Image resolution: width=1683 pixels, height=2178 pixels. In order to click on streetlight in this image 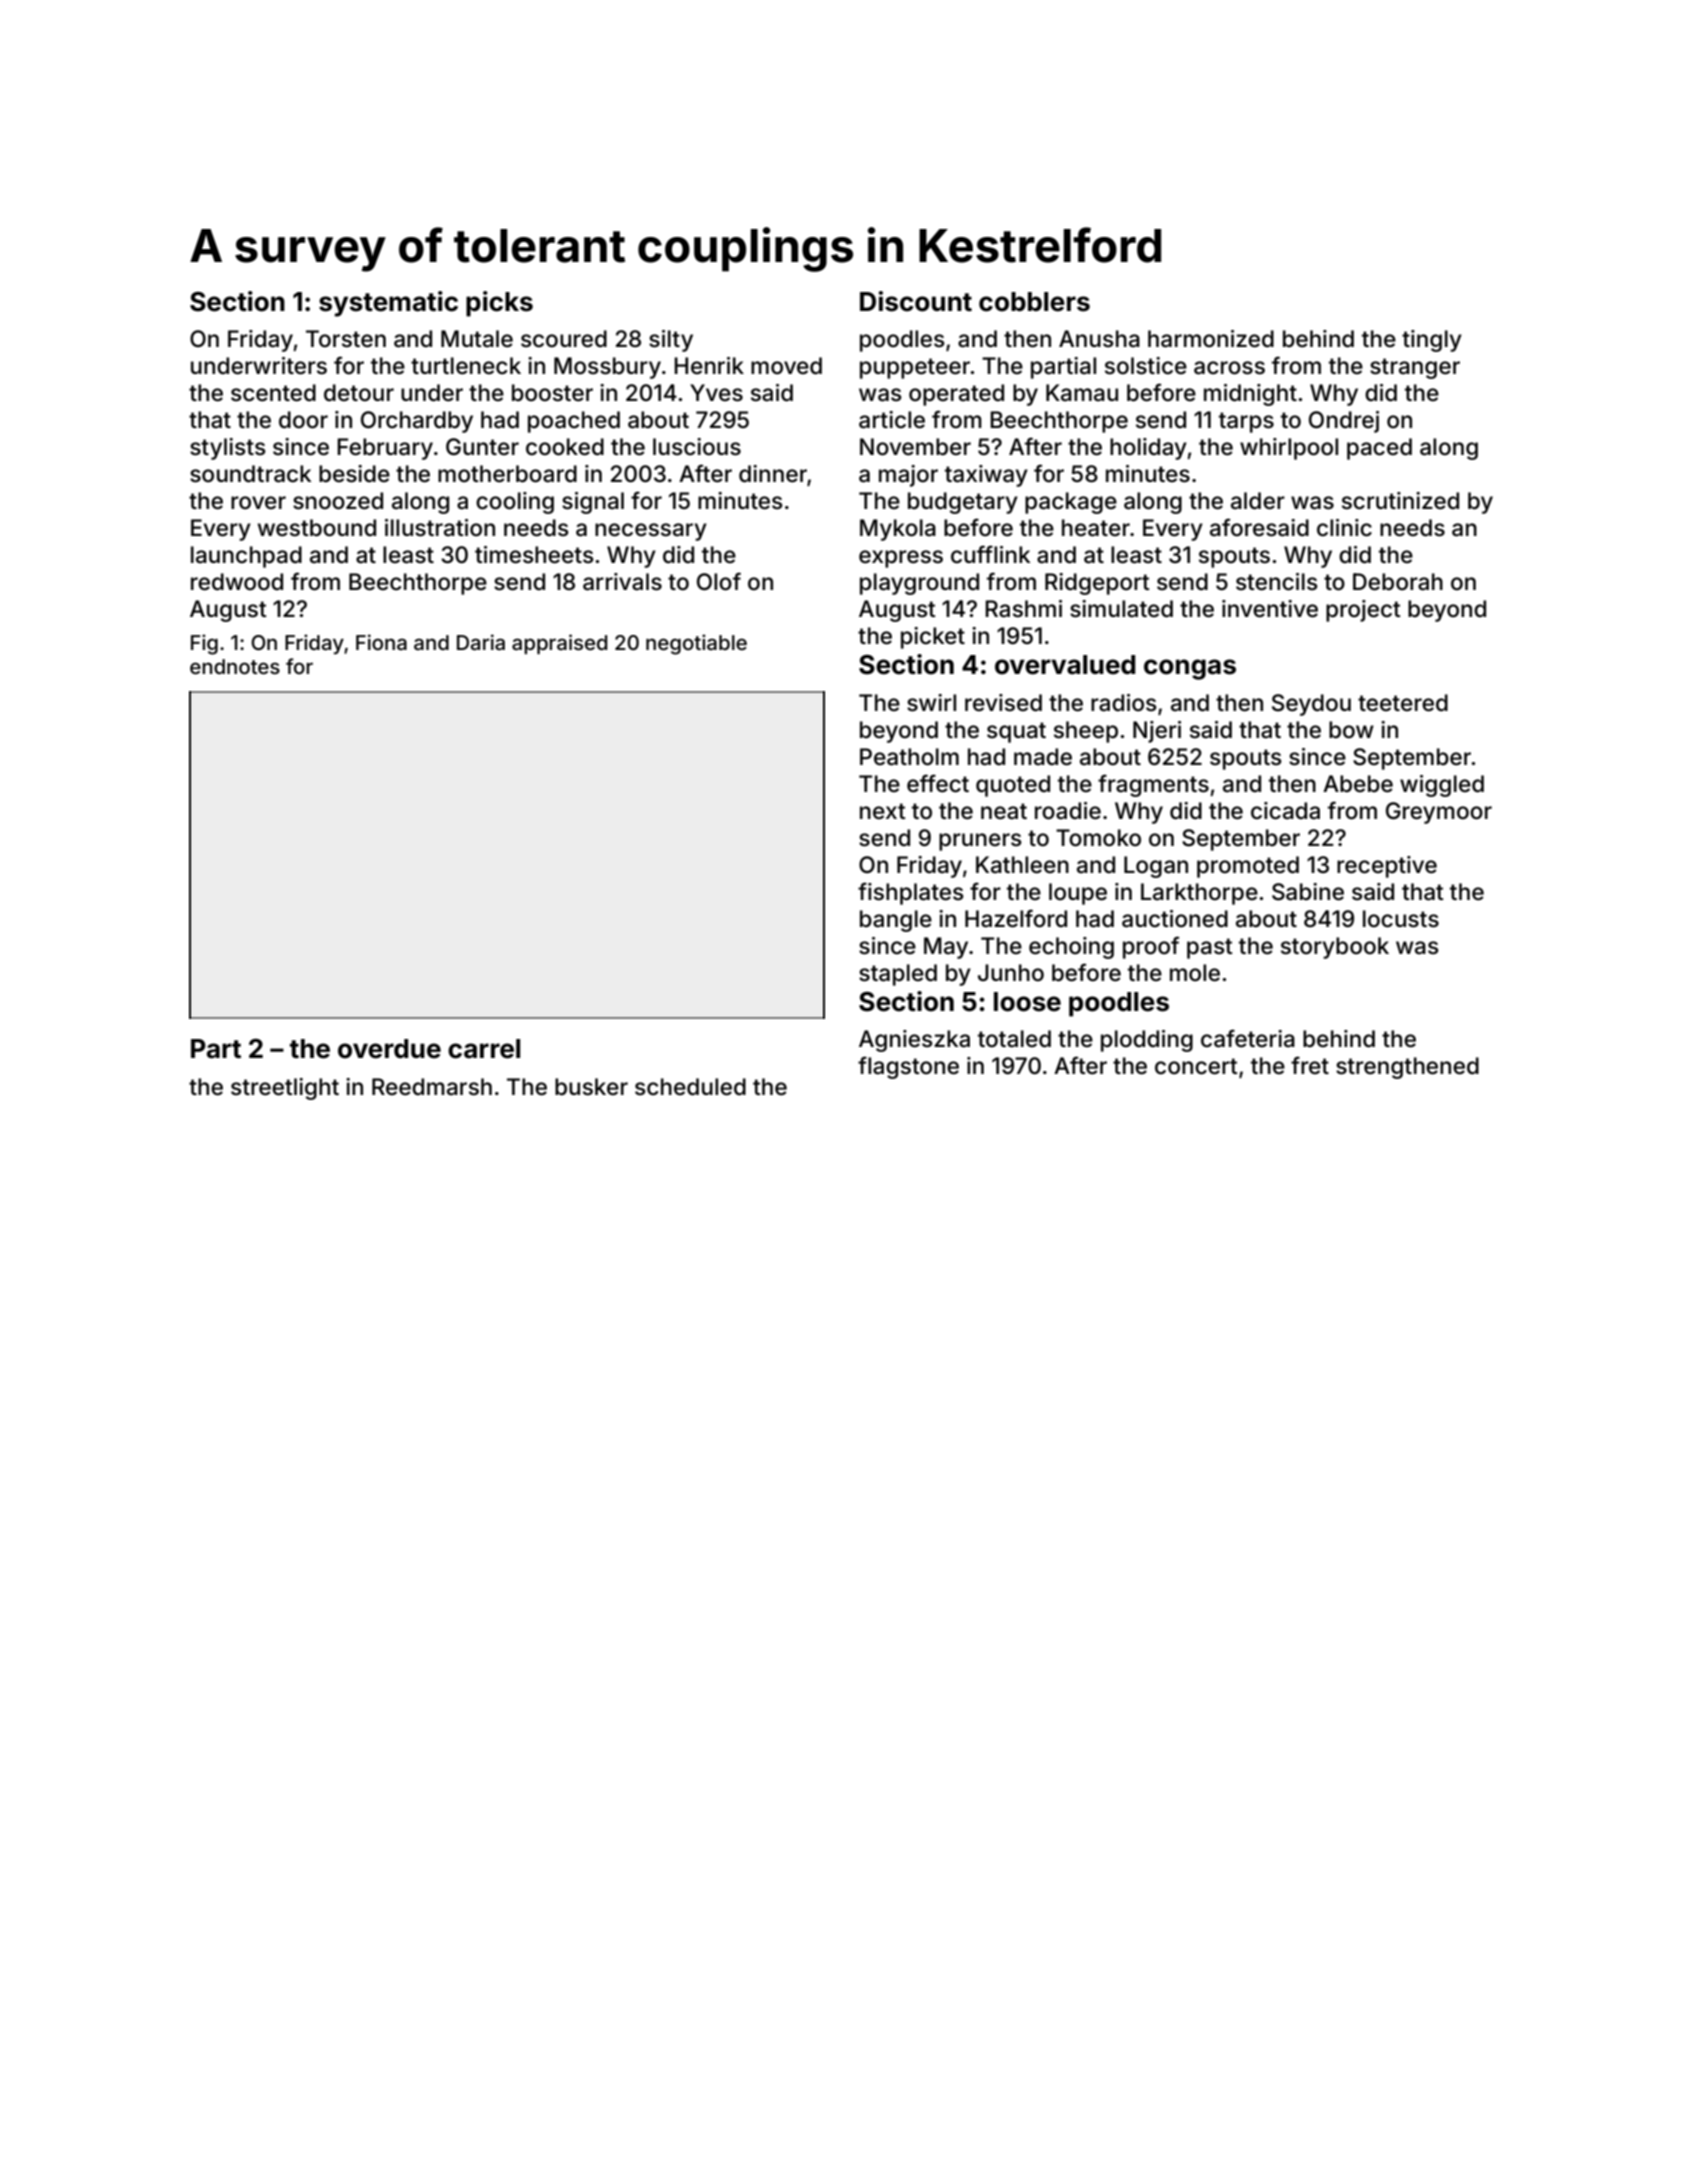, I will do `click(285, 1089)`.
